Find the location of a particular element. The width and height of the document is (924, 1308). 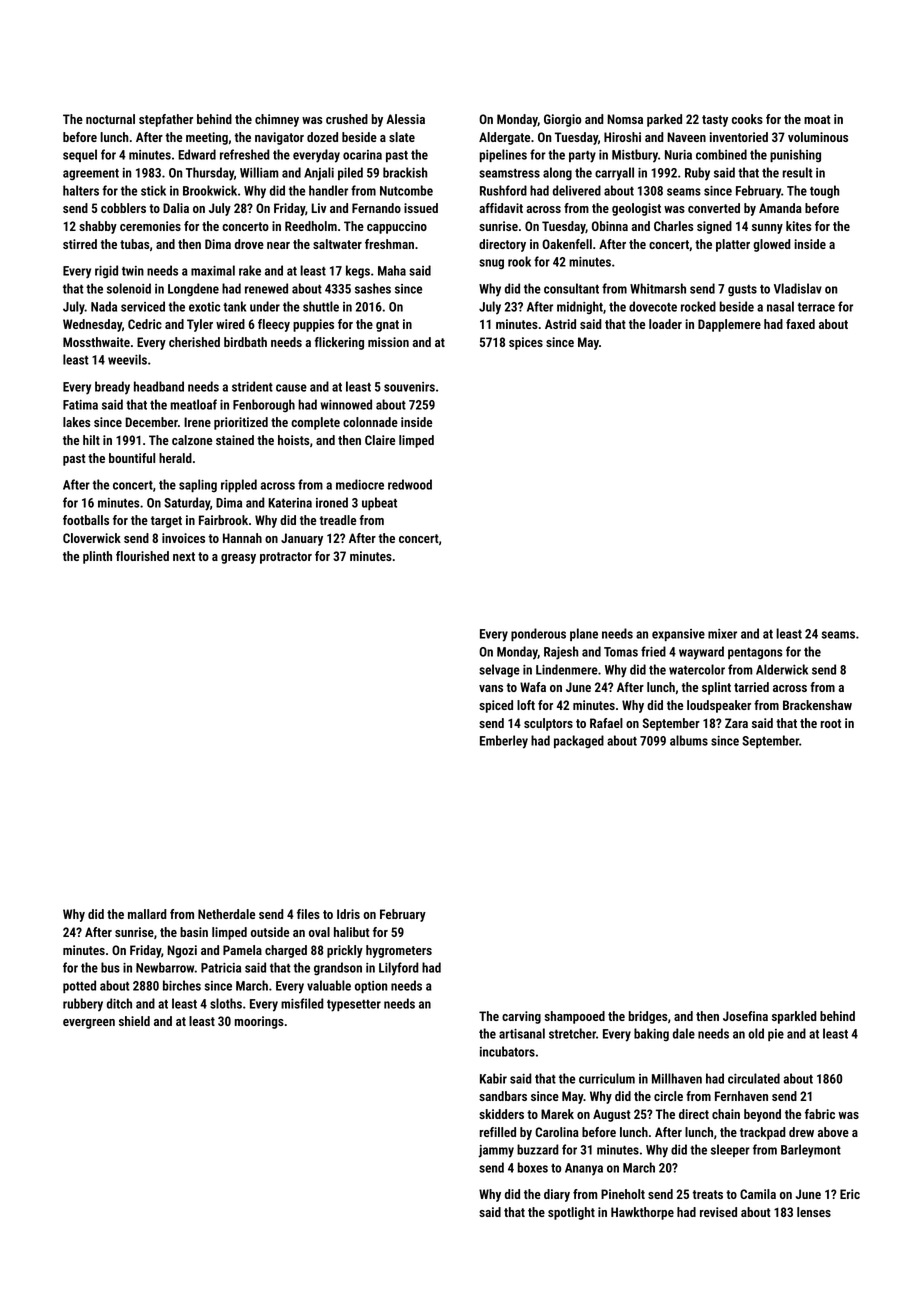

mallard is located at coordinates (147, 914).
